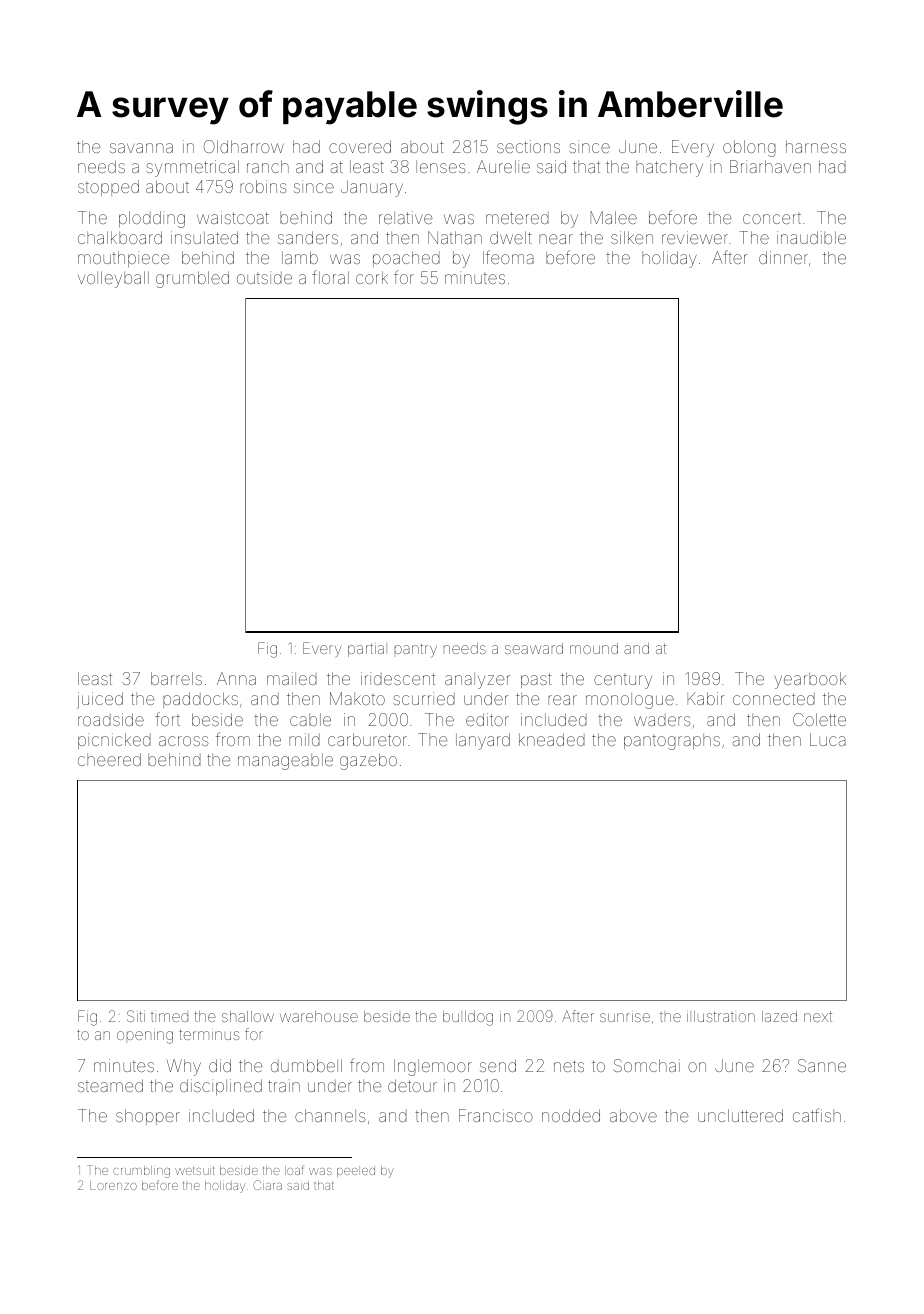 This page has height=1314, width=924. Describe the element at coordinates (508, 257) in the page. I see `Ifeoma` at that location.
